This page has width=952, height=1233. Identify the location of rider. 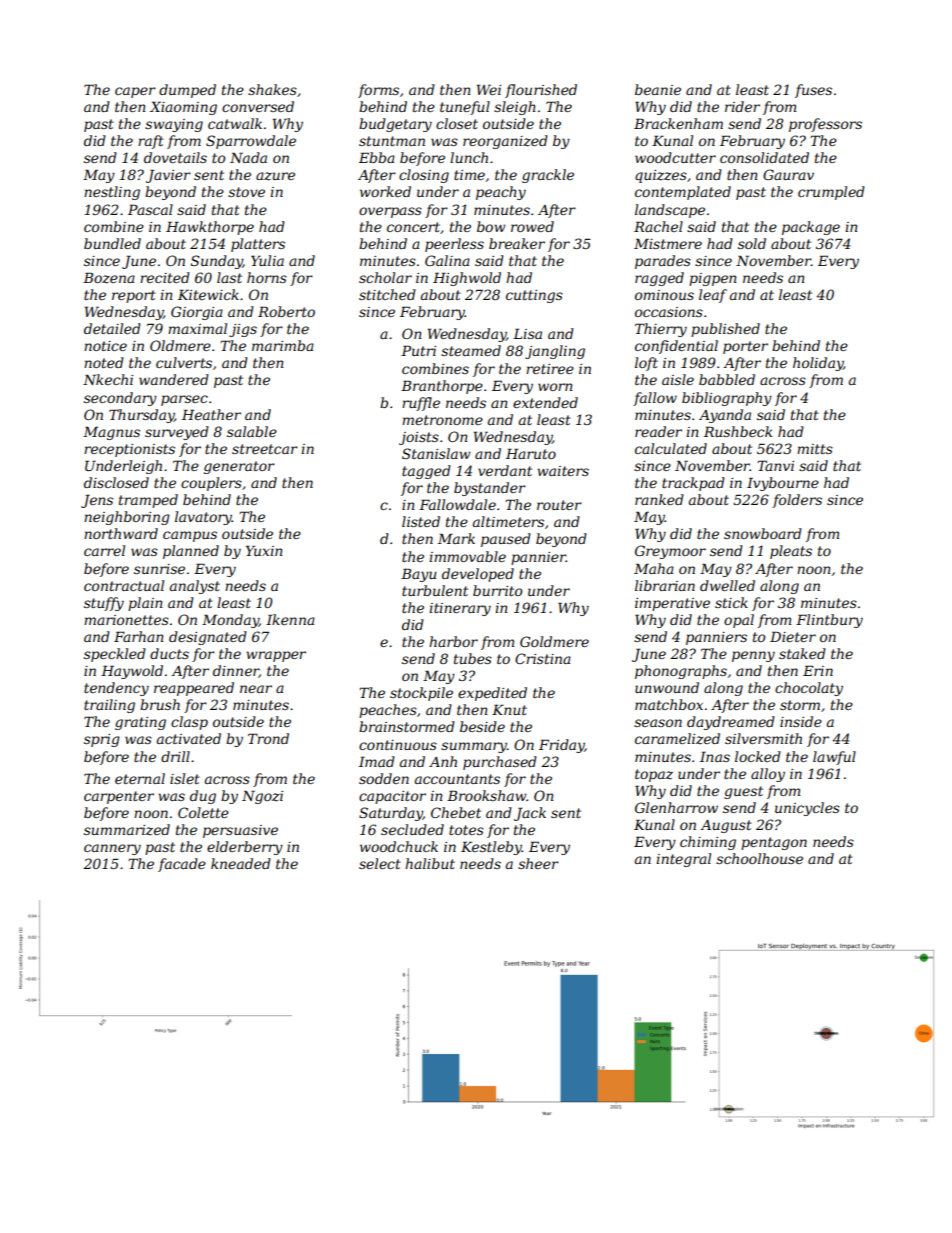
(742, 106).
